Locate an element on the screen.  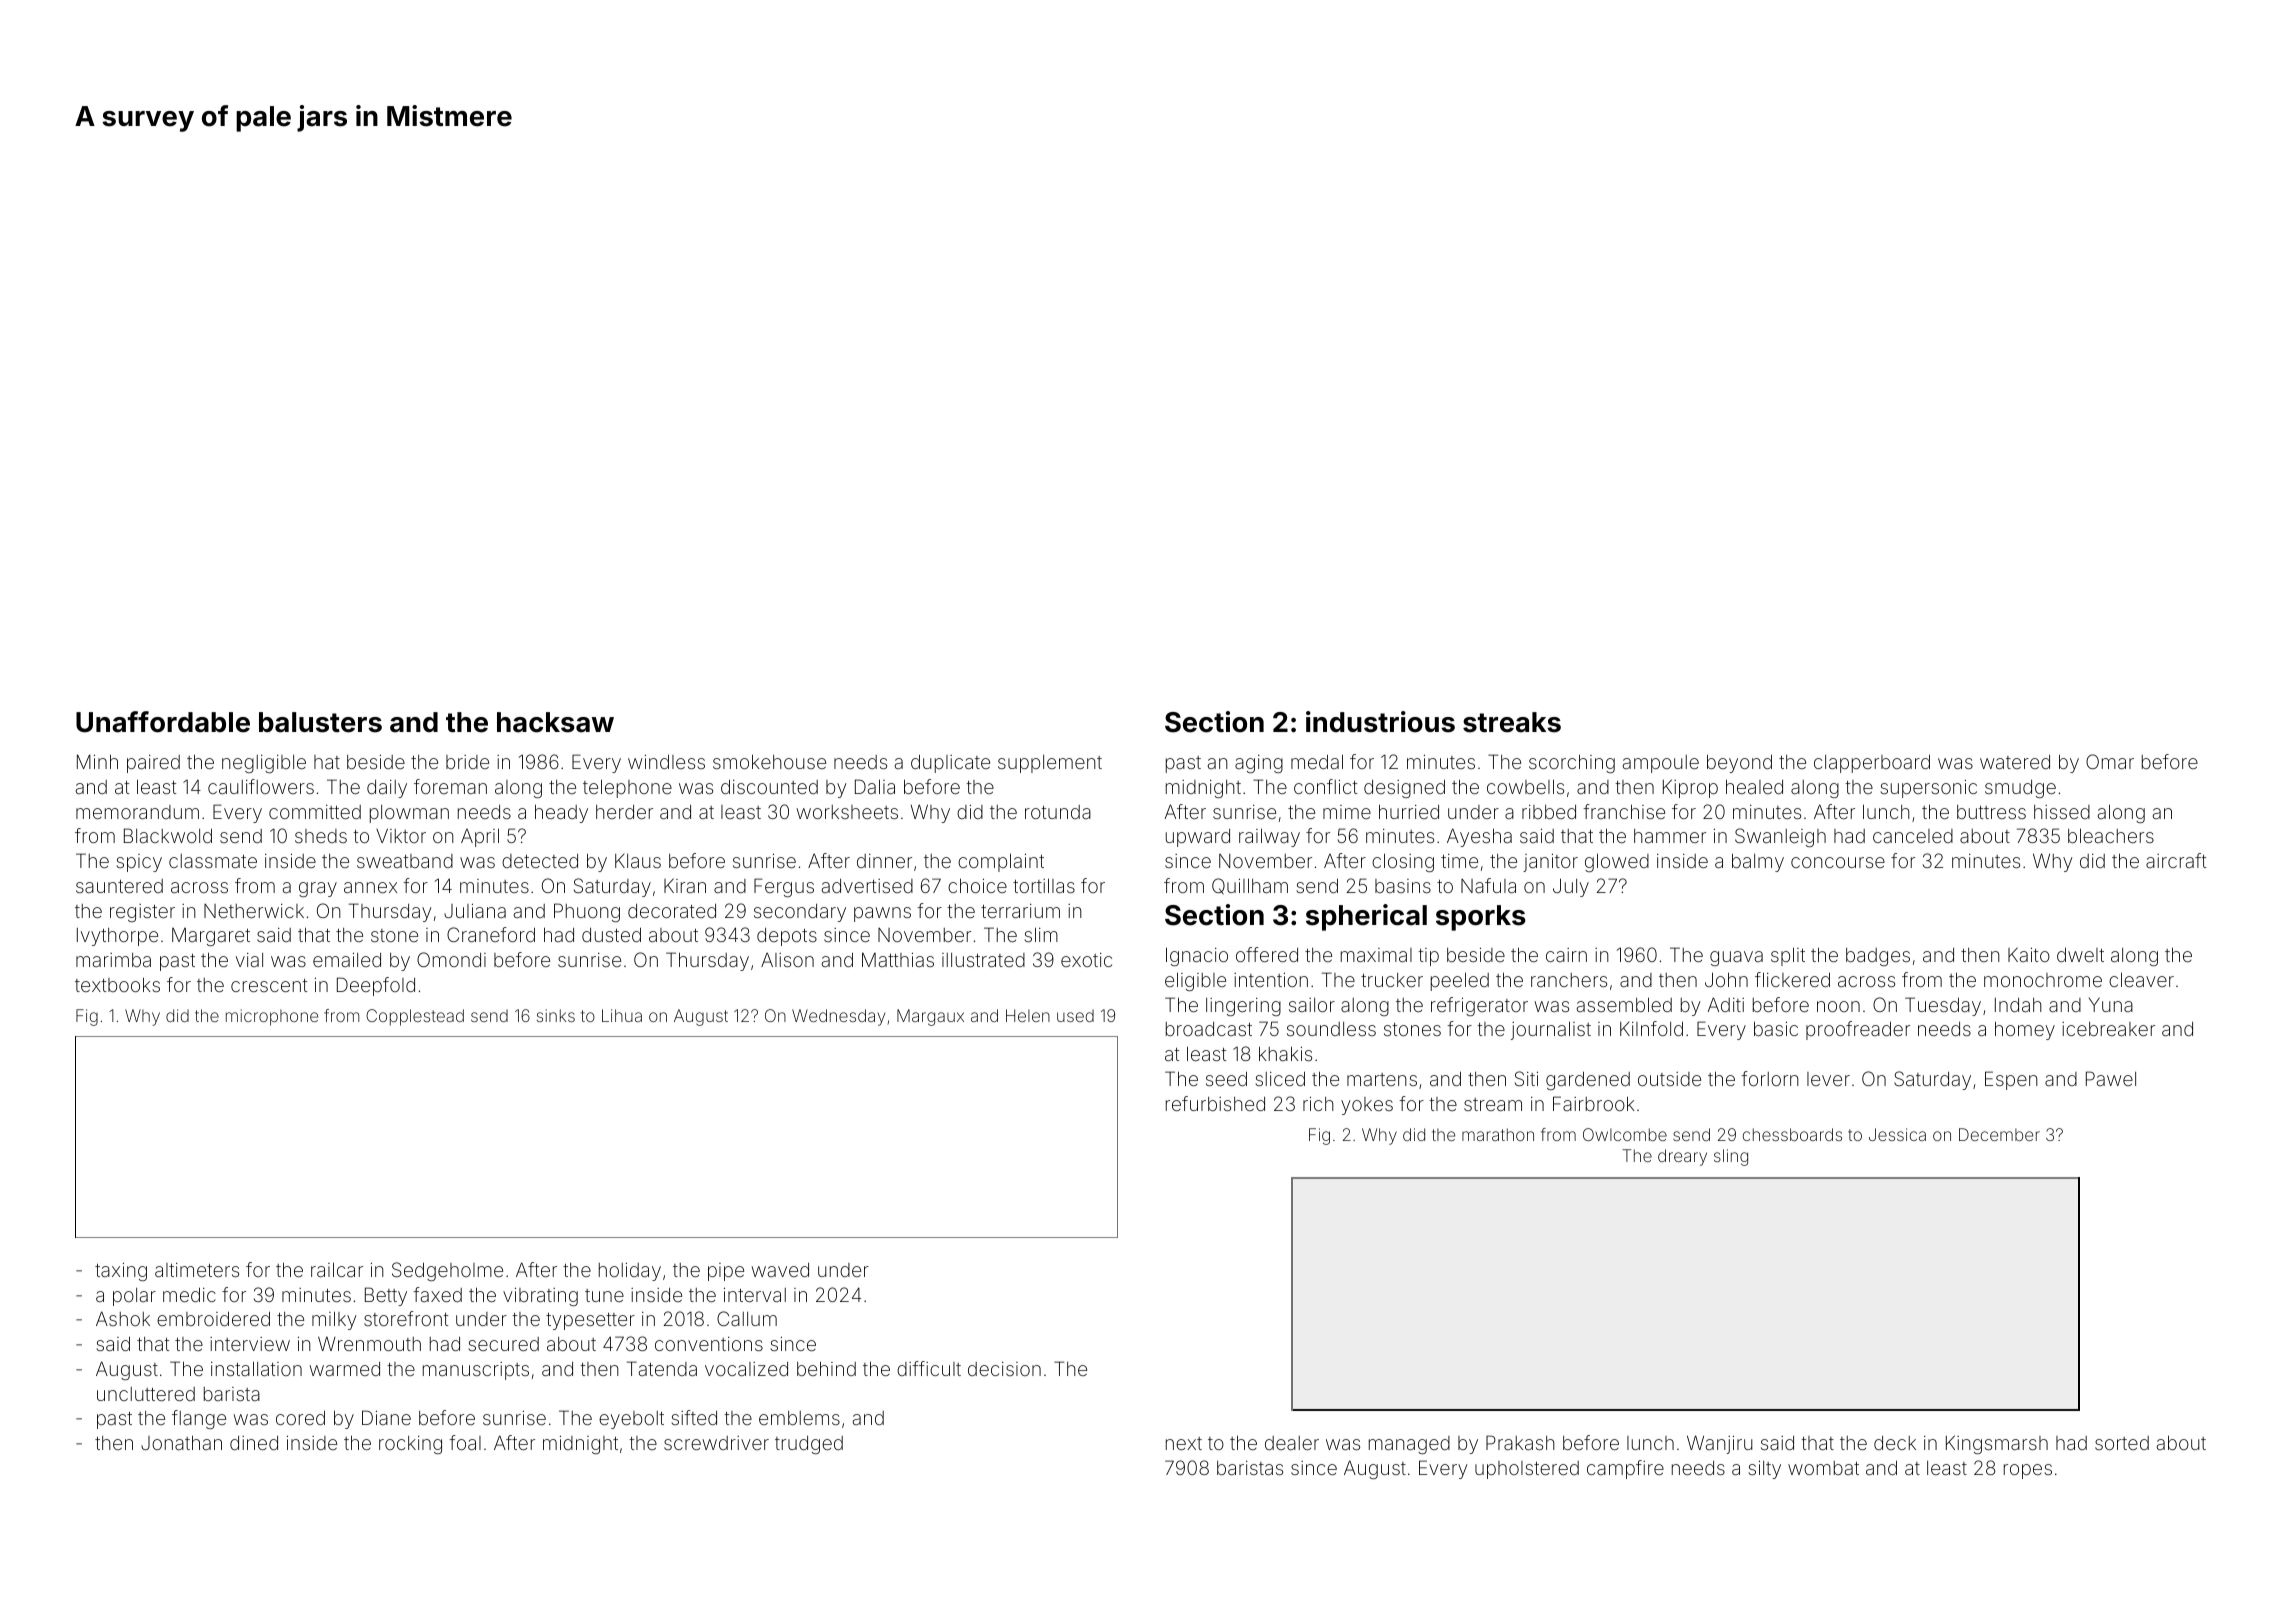
Omar is located at coordinates (2110, 761).
